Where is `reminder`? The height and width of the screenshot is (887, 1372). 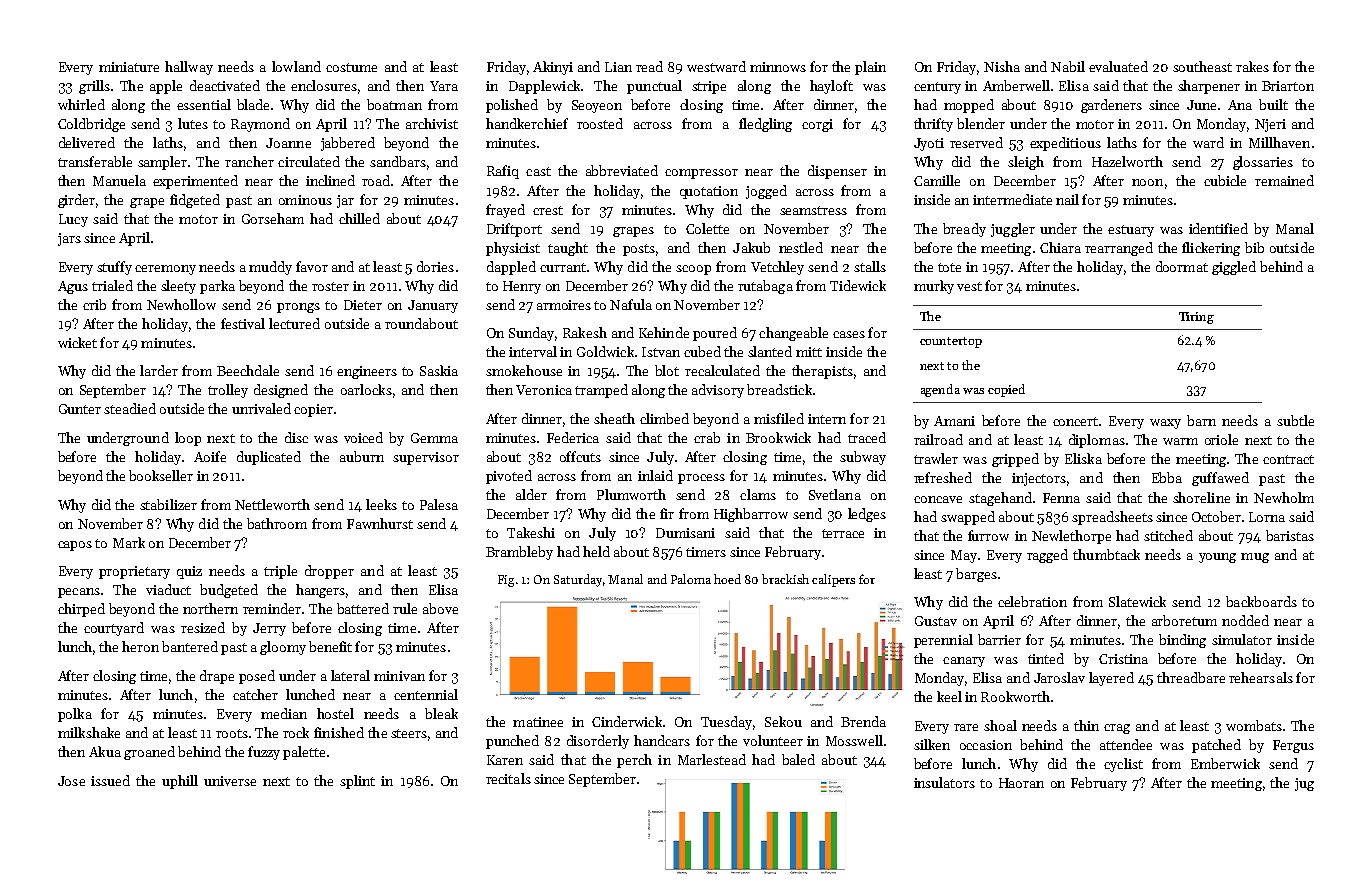
reminder is located at coordinates (272, 608).
